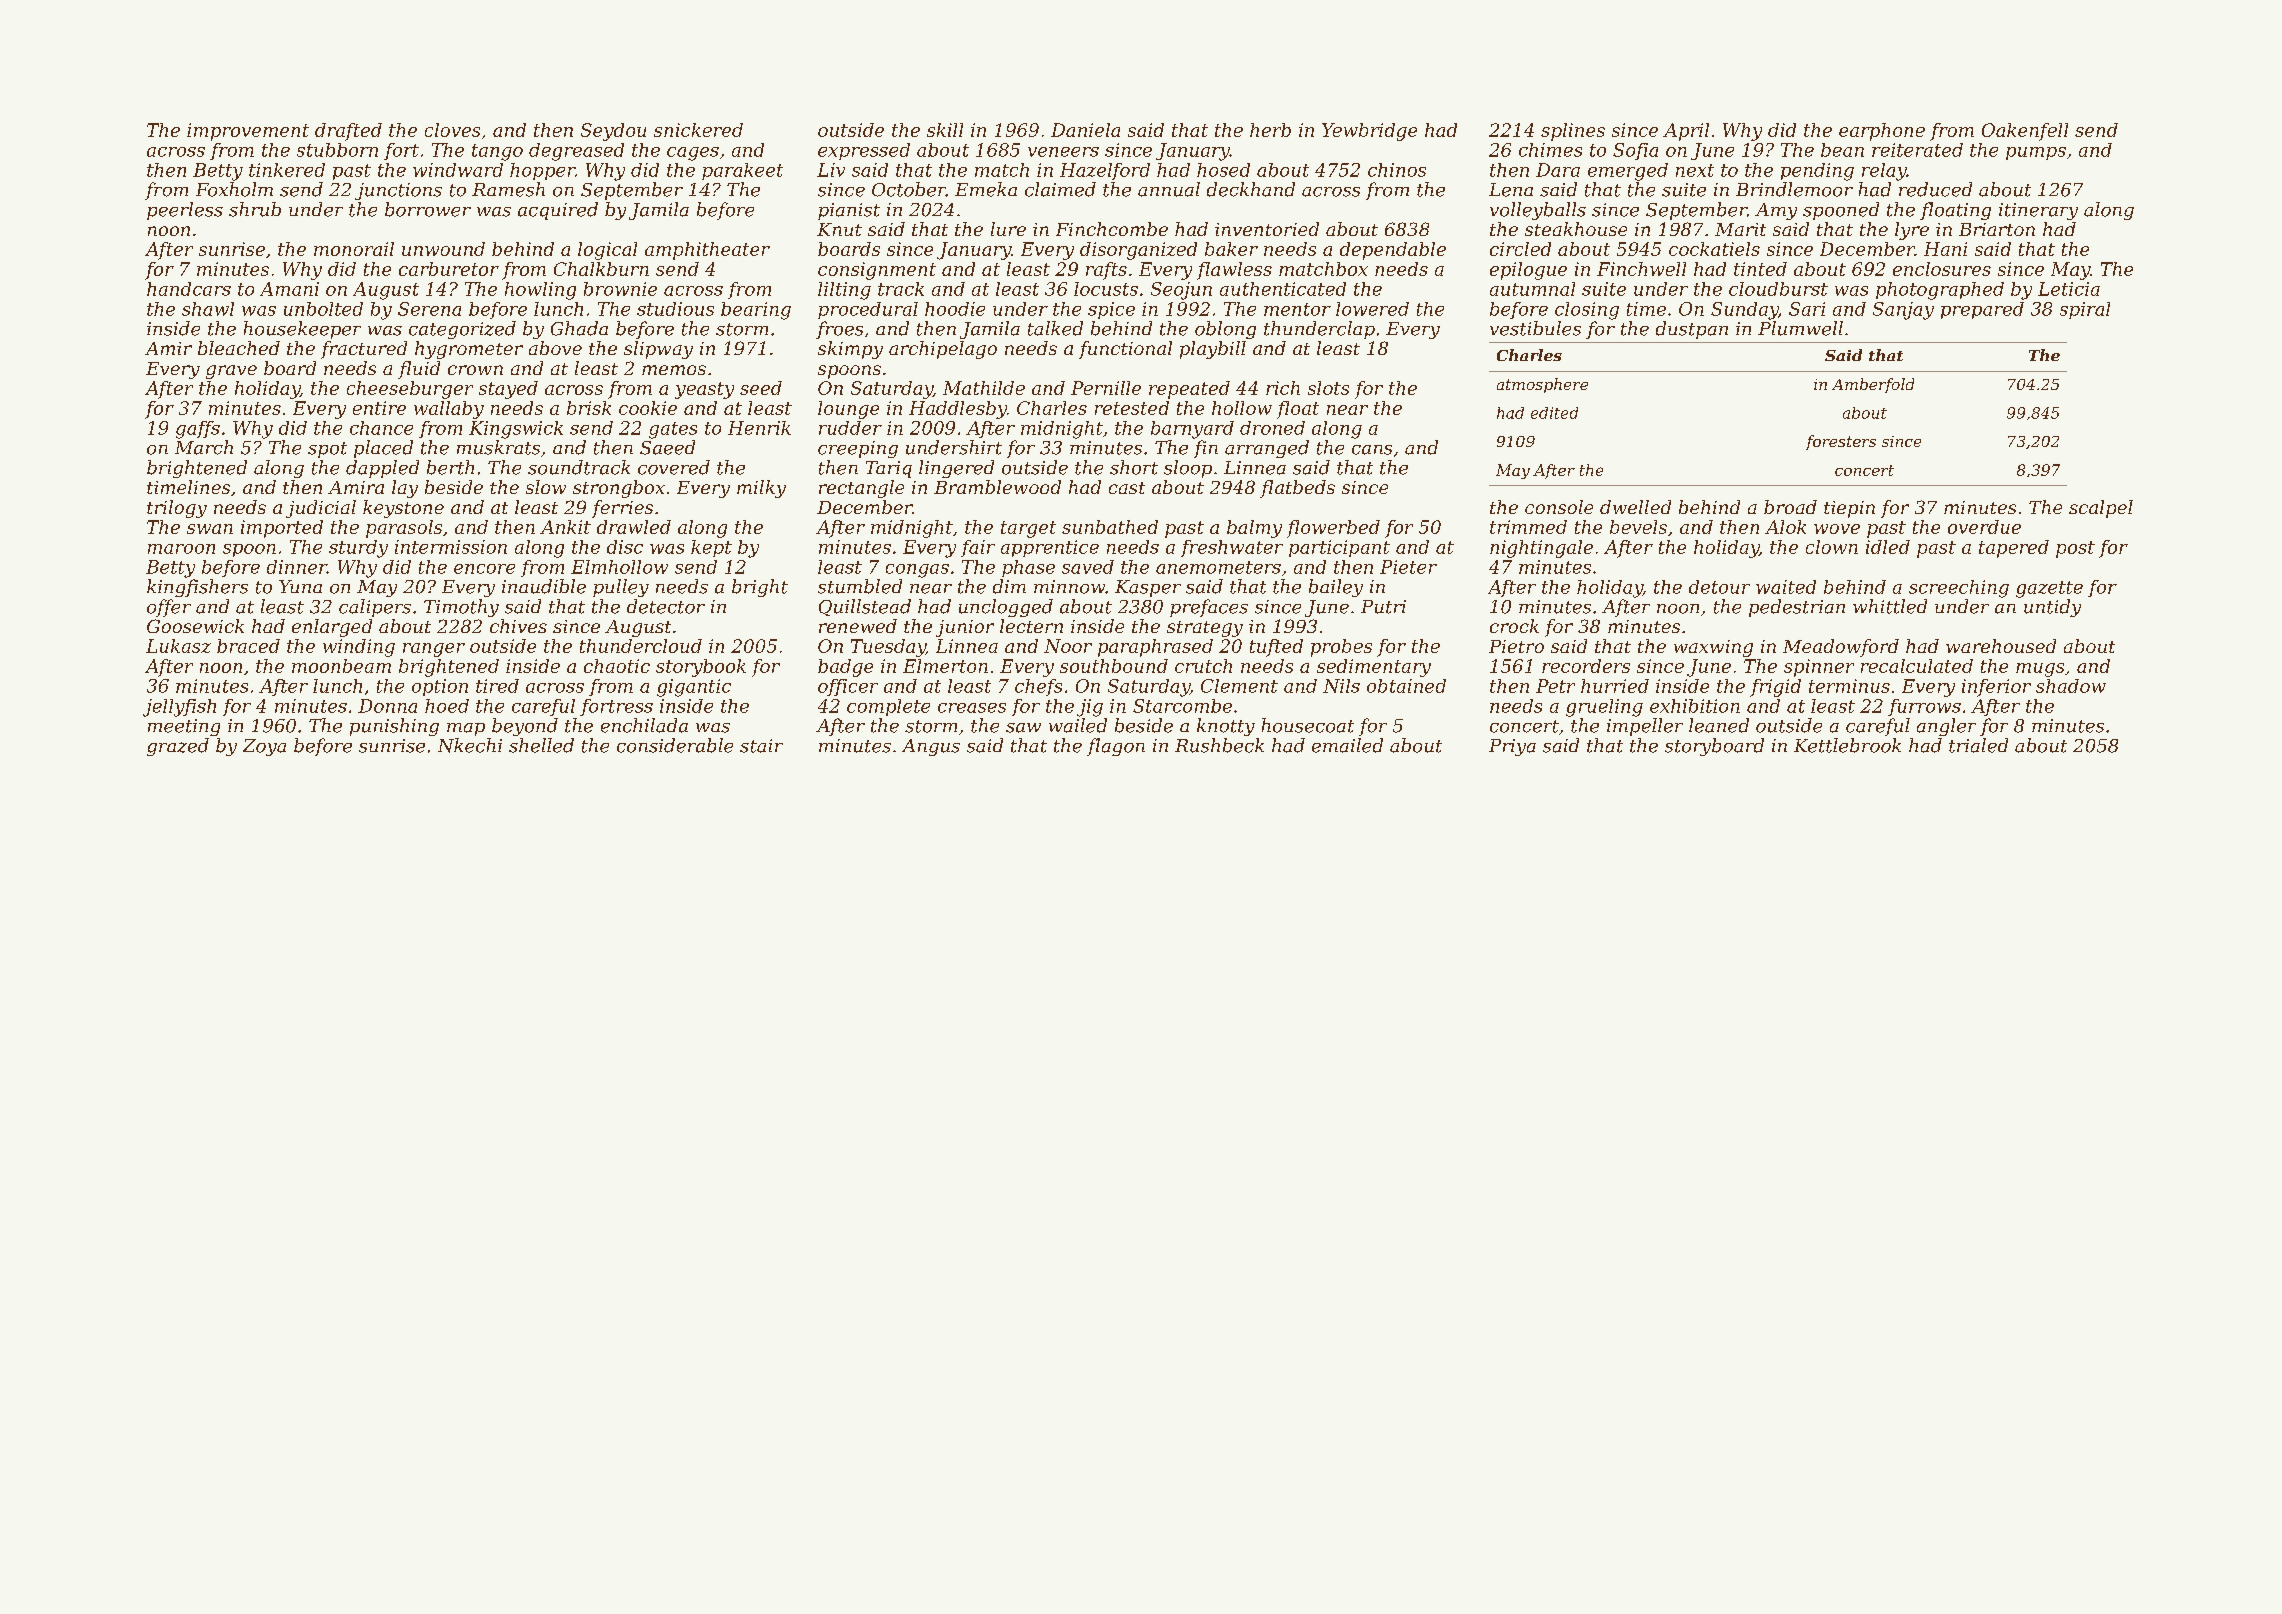  Describe the element at coordinates (839, 229) in the page. I see `Knut` at that location.
